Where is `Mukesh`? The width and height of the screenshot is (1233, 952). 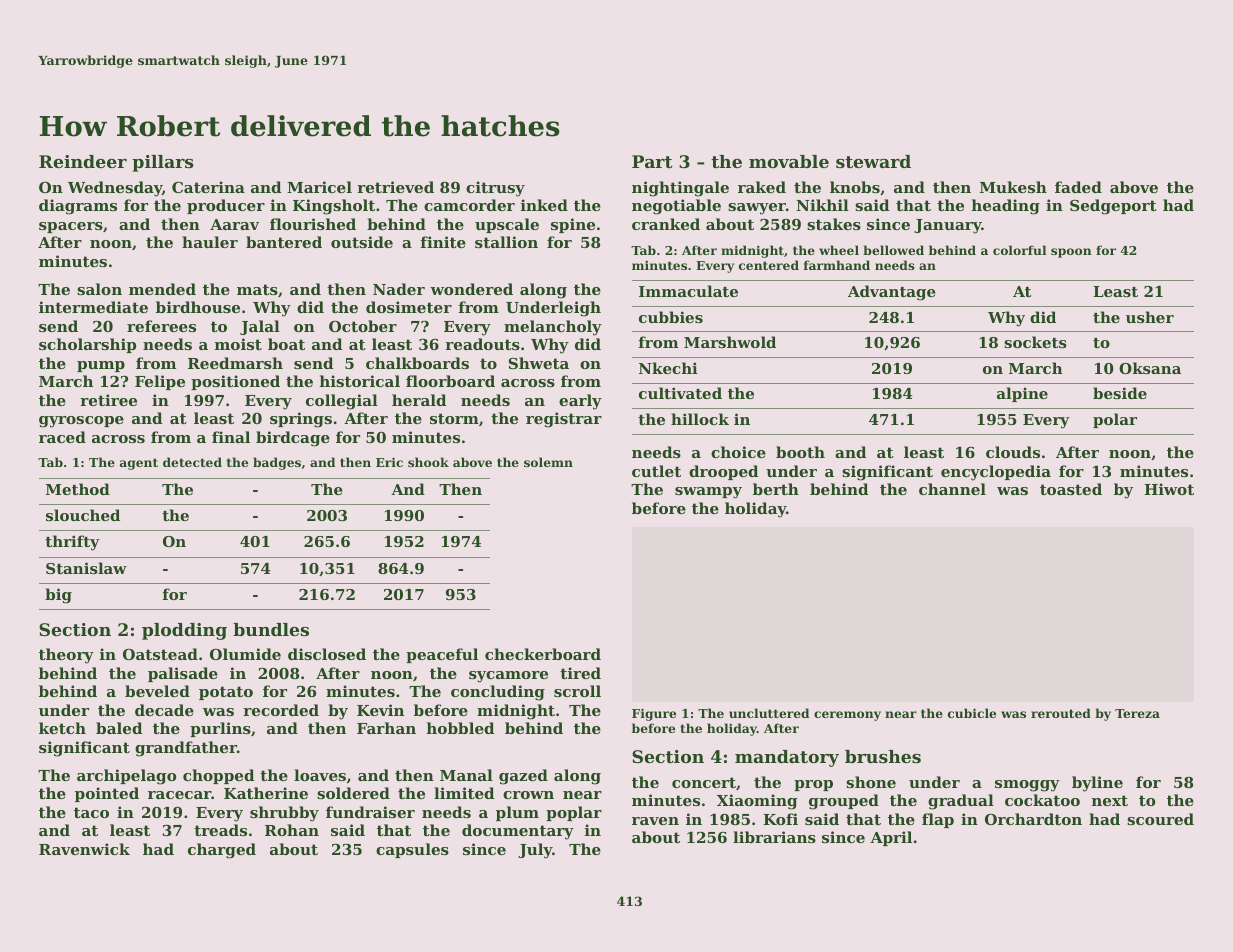 Mukesh is located at coordinates (1013, 187).
